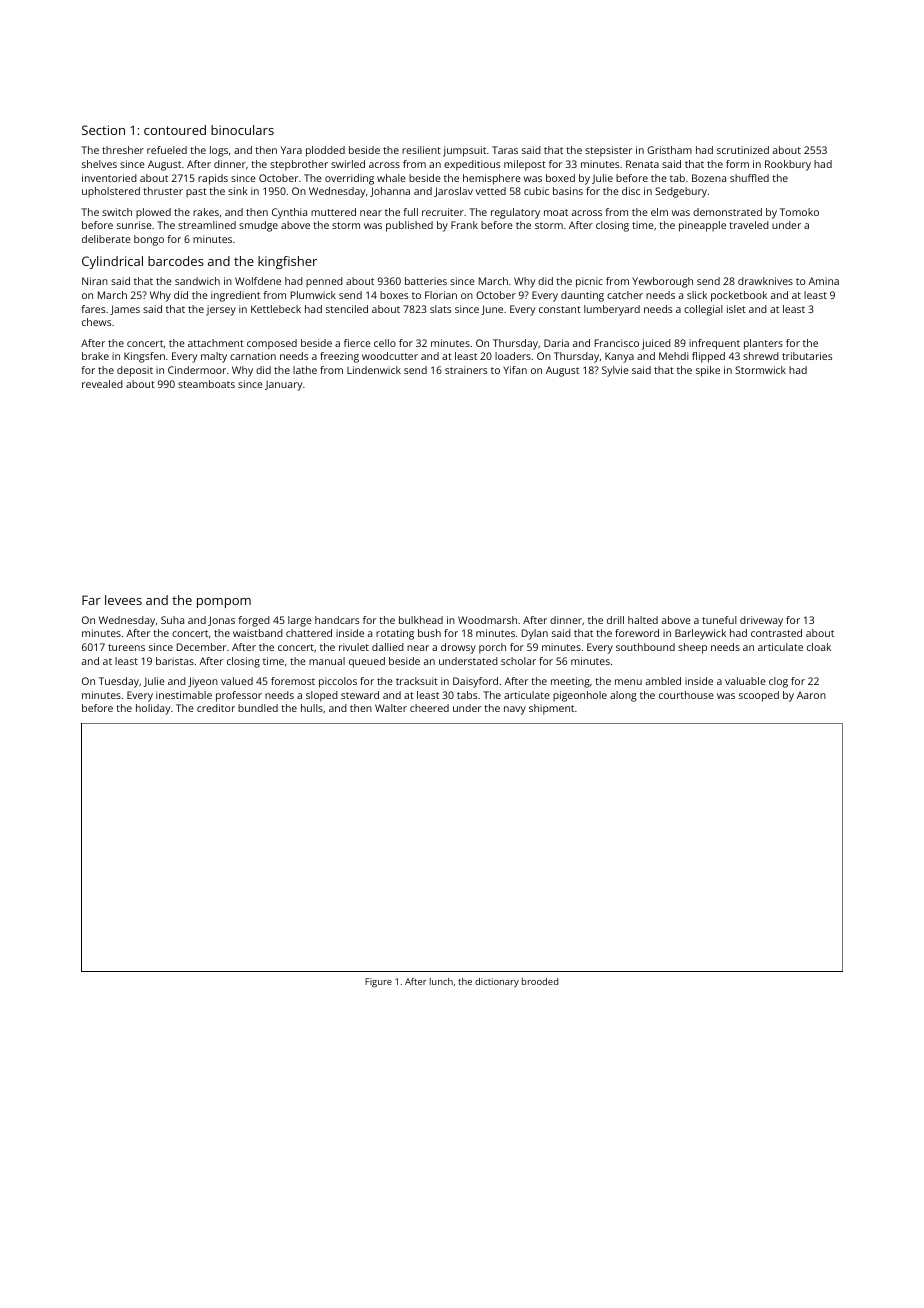  What do you see at coordinates (708, 371) in the image?
I see `spike` at bounding box center [708, 371].
